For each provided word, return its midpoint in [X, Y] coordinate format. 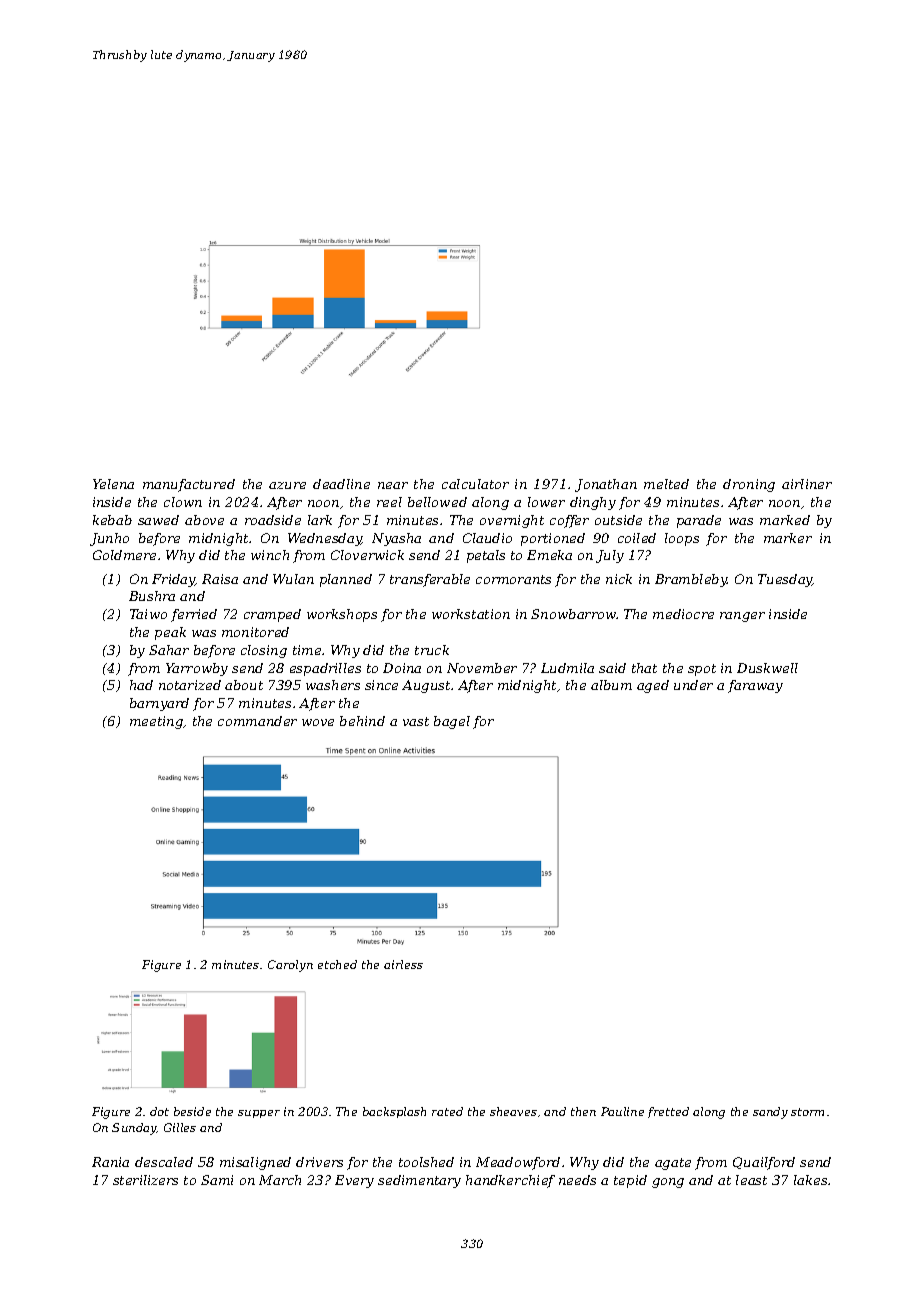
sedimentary [419, 1181]
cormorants [513, 579]
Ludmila [567, 668]
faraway [755, 686]
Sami [217, 1180]
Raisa [220, 579]
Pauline [622, 1111]
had [141, 685]
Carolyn [290, 966]
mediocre [683, 614]
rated [447, 1111]
